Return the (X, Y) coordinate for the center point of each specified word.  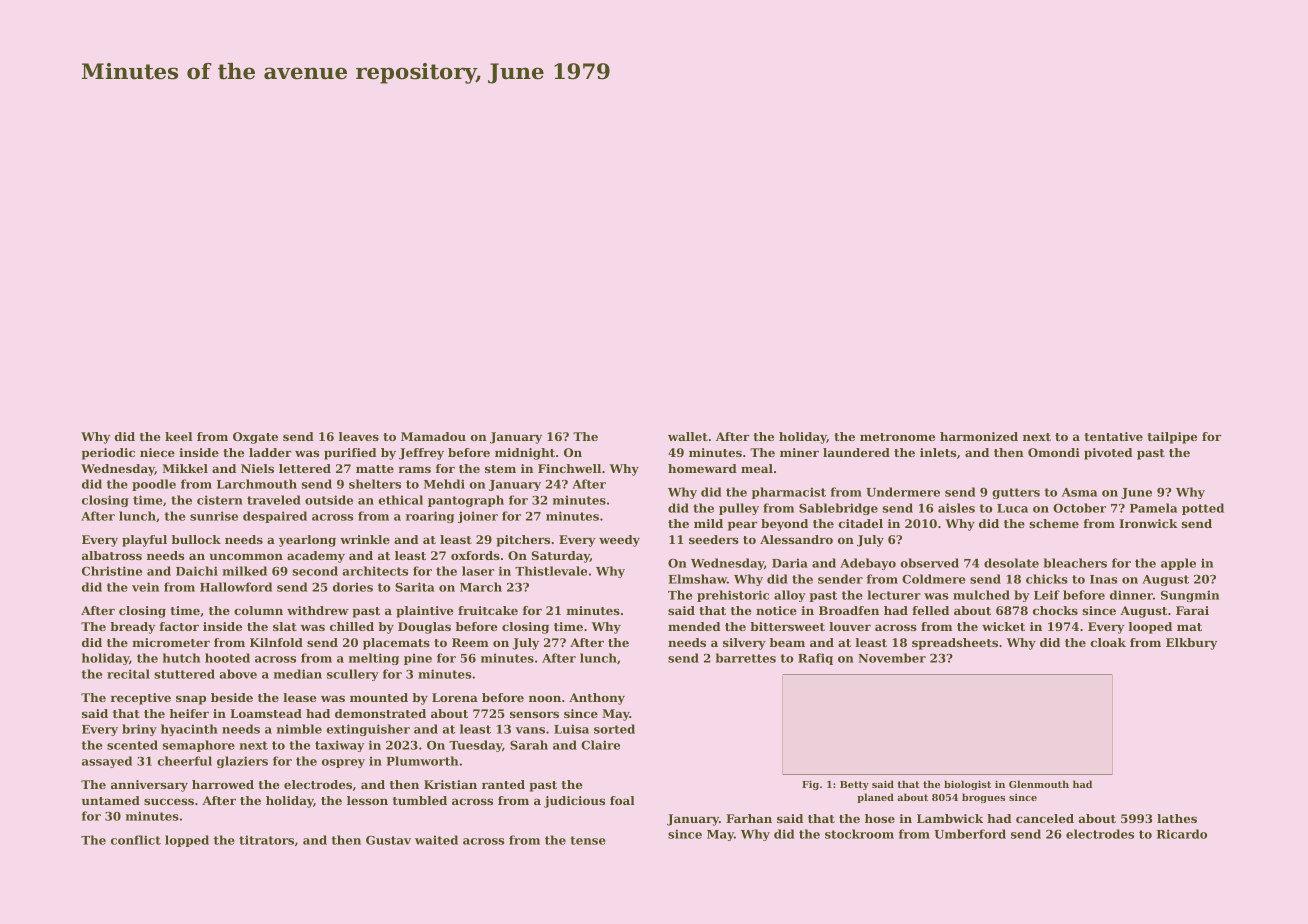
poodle (154, 485)
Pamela (1153, 508)
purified (350, 454)
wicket (1003, 626)
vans (530, 730)
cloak (1108, 642)
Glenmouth (1039, 784)
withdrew (317, 610)
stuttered (184, 674)
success (169, 801)
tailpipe (1172, 438)
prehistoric (733, 596)
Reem (470, 642)
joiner (478, 517)
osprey (343, 763)
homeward (702, 468)
